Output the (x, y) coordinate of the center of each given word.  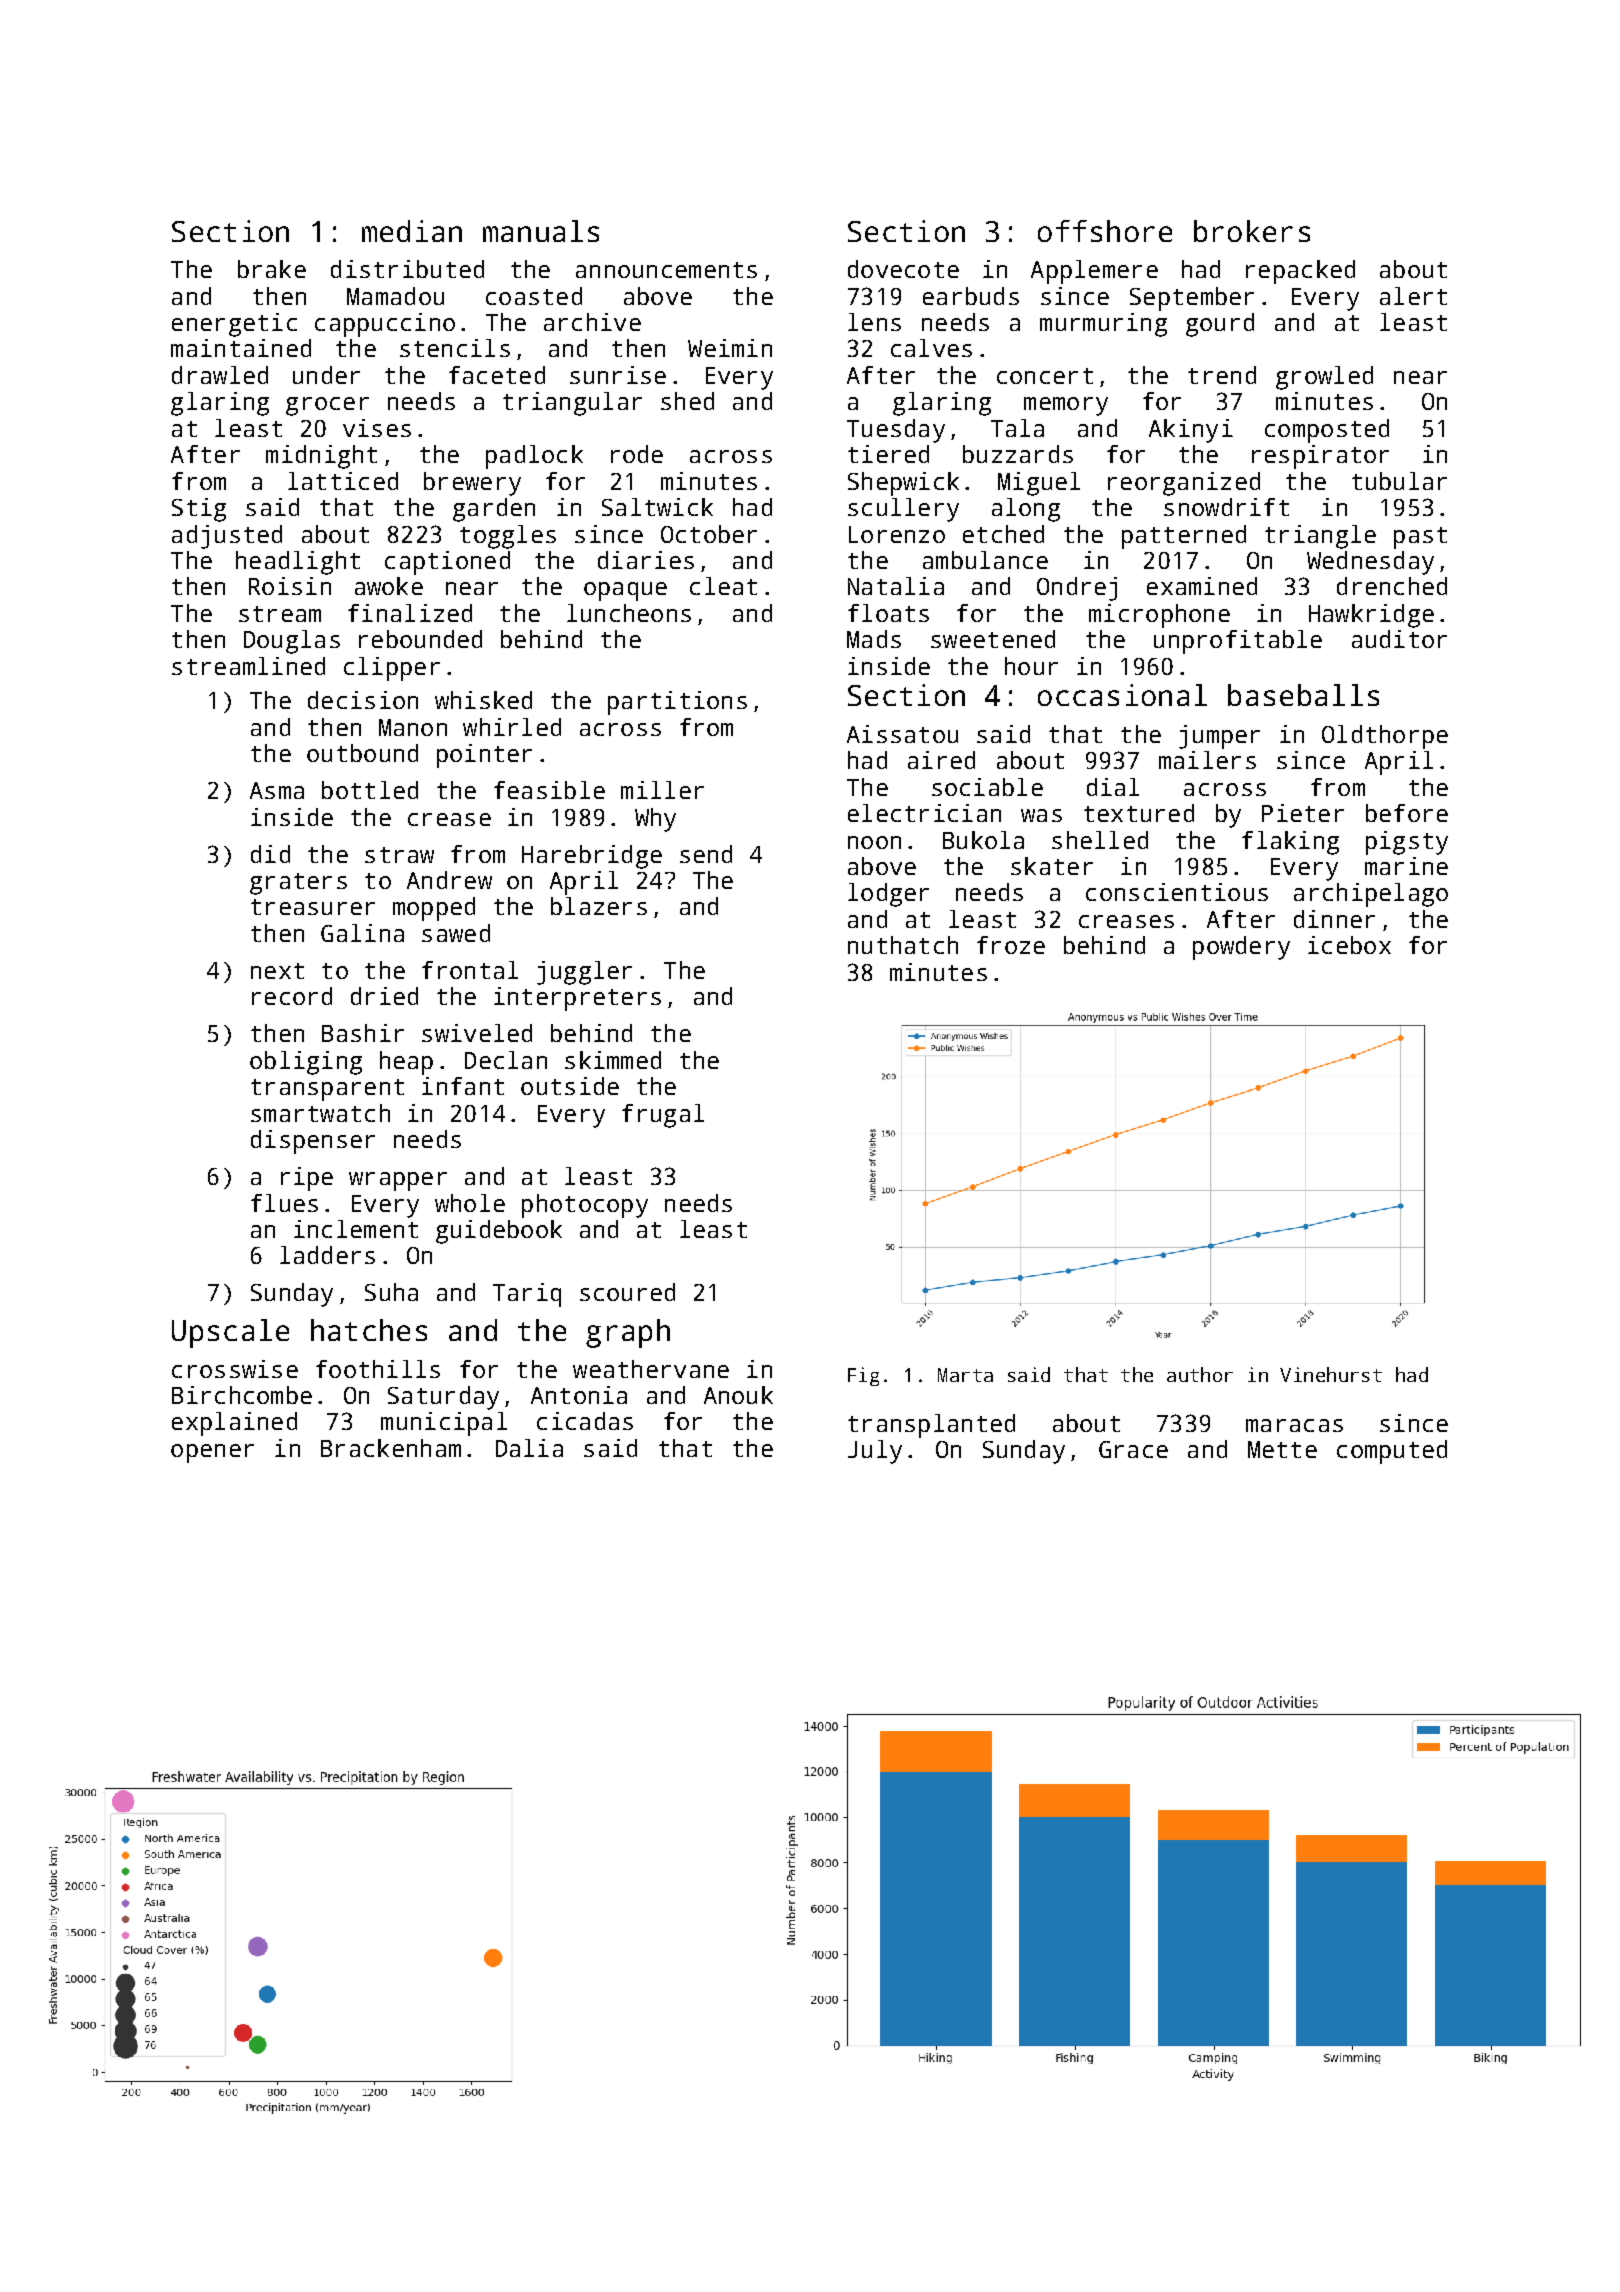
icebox (1349, 945)
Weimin (730, 348)
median (412, 231)
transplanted (931, 1426)
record (292, 996)
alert (1413, 296)
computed (1392, 1452)
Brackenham (391, 1448)
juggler (584, 973)
